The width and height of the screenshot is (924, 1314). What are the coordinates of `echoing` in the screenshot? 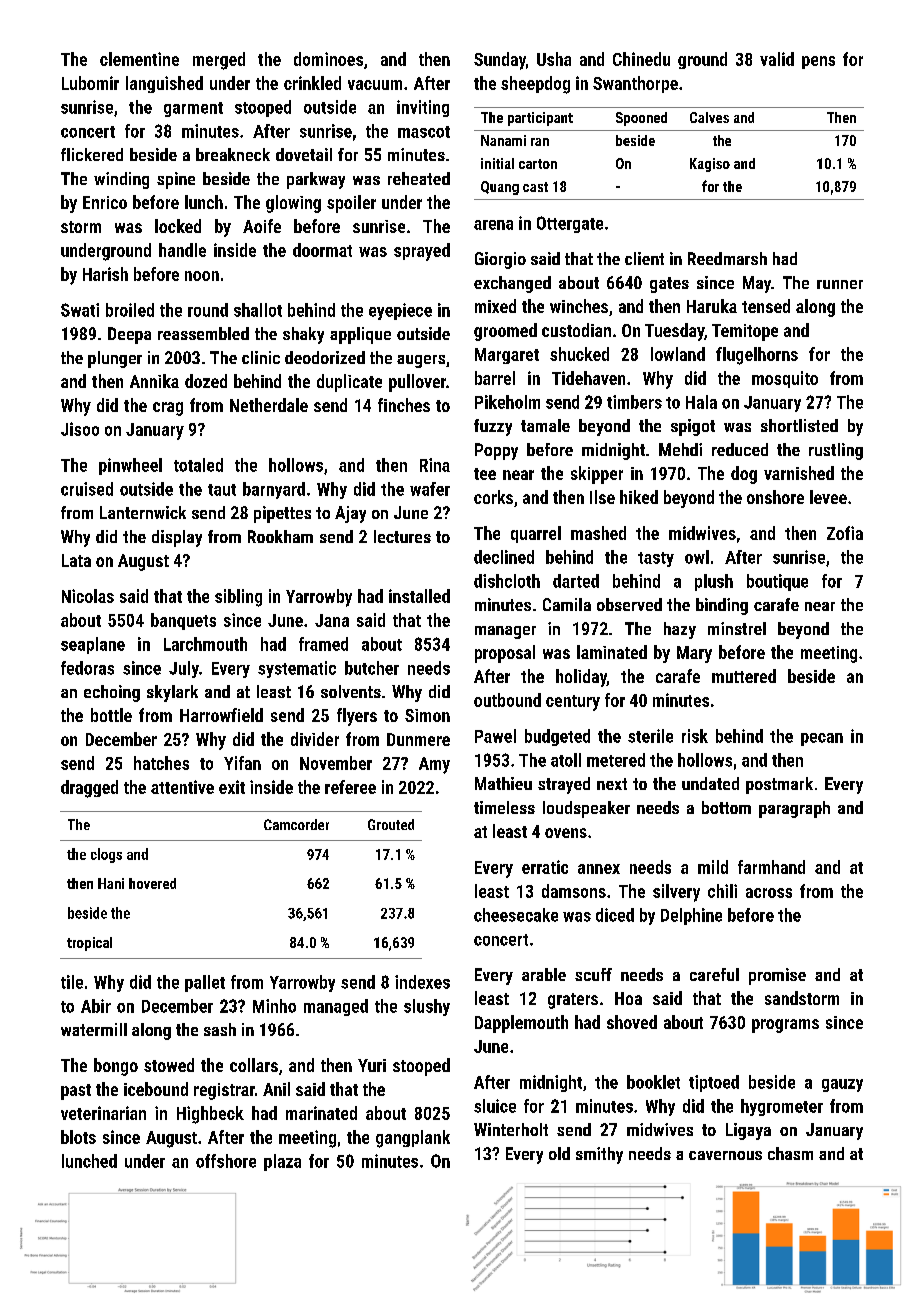 It's located at (112, 693).
